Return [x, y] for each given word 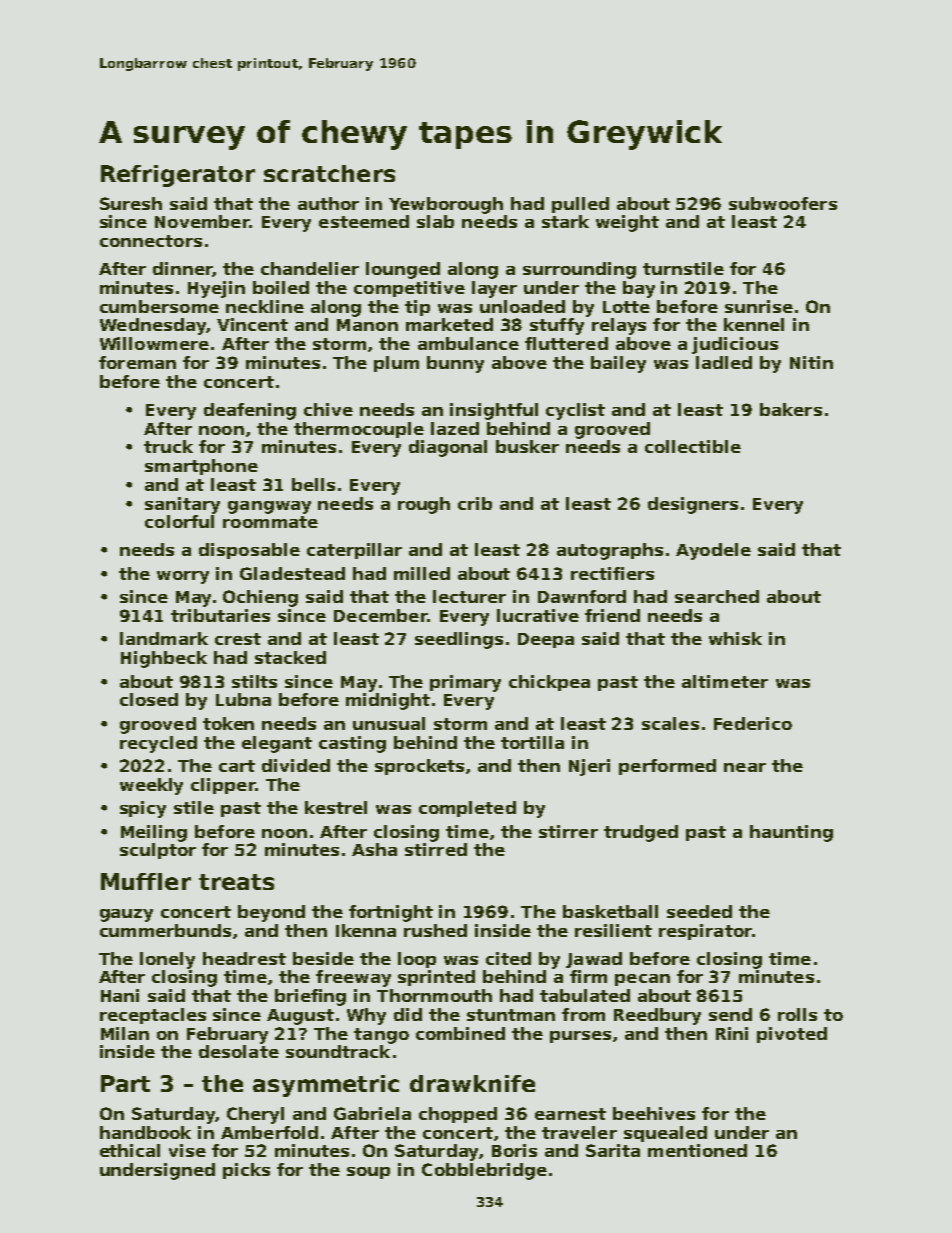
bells [313, 484]
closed [149, 699]
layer [494, 289]
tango [381, 1036]
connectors [151, 241]
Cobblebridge [484, 1171]
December [380, 615]
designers [693, 505]
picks [246, 1171]
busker [527, 446]
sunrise [759, 306]
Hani [120, 995]
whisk [735, 638]
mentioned [697, 1150]
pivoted [792, 1035]
